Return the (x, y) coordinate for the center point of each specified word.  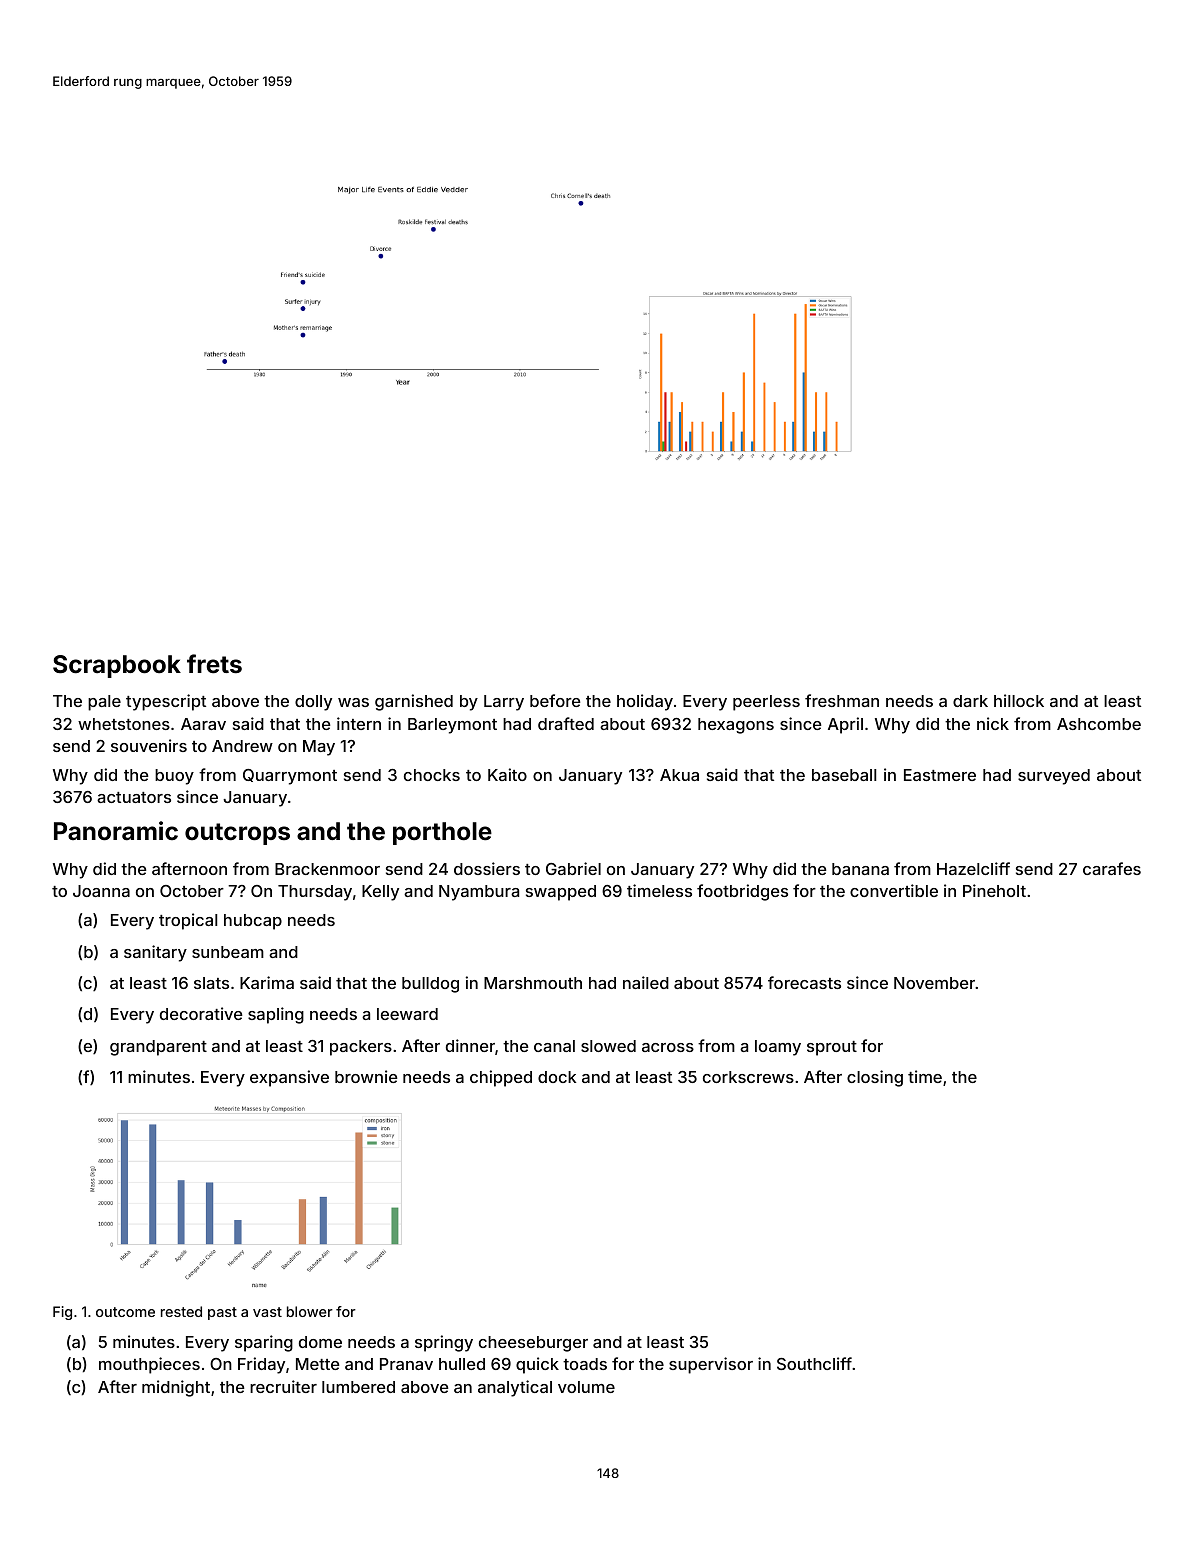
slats (211, 983)
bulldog (430, 985)
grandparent (158, 1048)
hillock (1019, 700)
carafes (1112, 868)
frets (214, 664)
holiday (645, 702)
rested (181, 1311)
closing (875, 1078)
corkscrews (748, 1077)
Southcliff (814, 1363)
